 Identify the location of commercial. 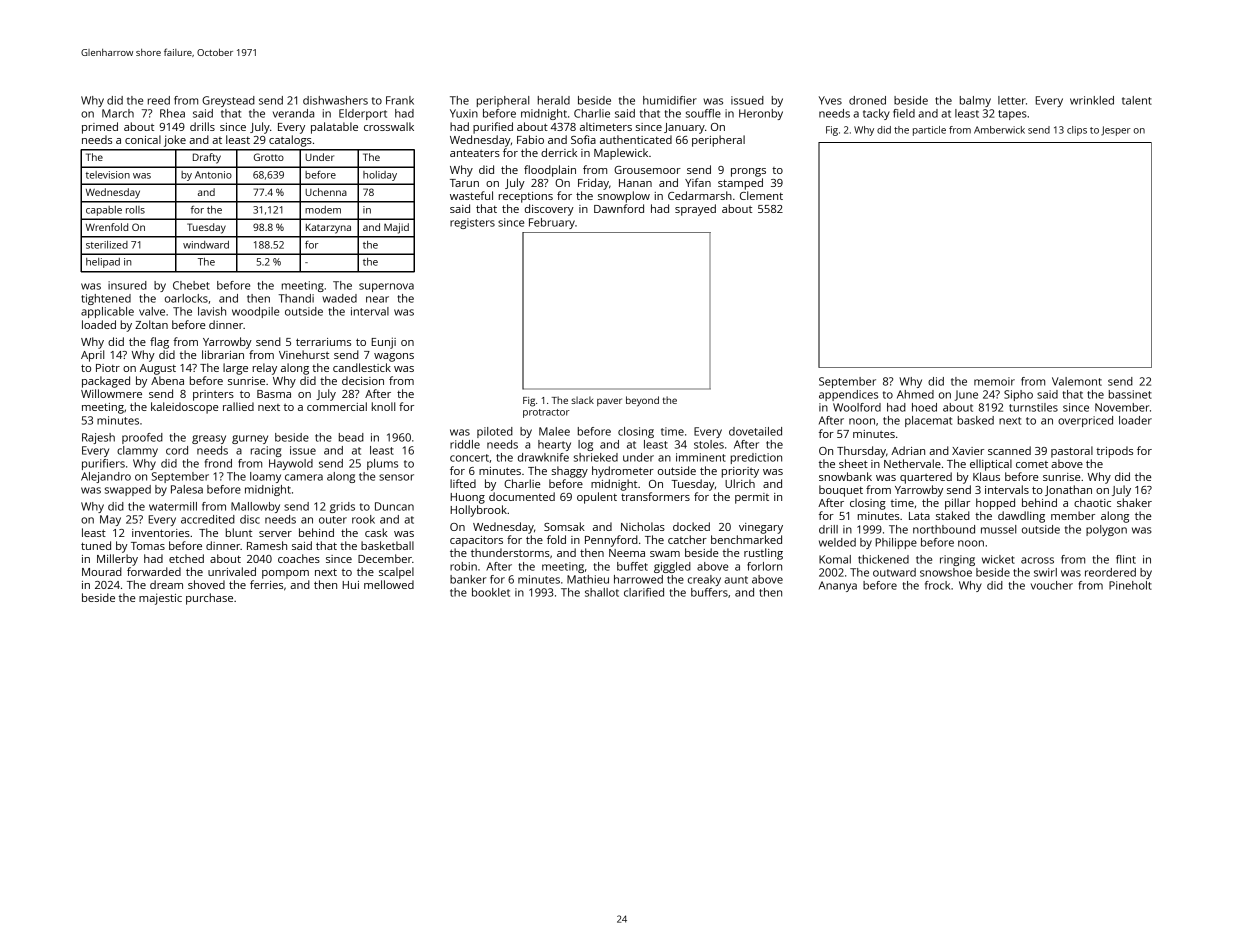
(337, 406).
